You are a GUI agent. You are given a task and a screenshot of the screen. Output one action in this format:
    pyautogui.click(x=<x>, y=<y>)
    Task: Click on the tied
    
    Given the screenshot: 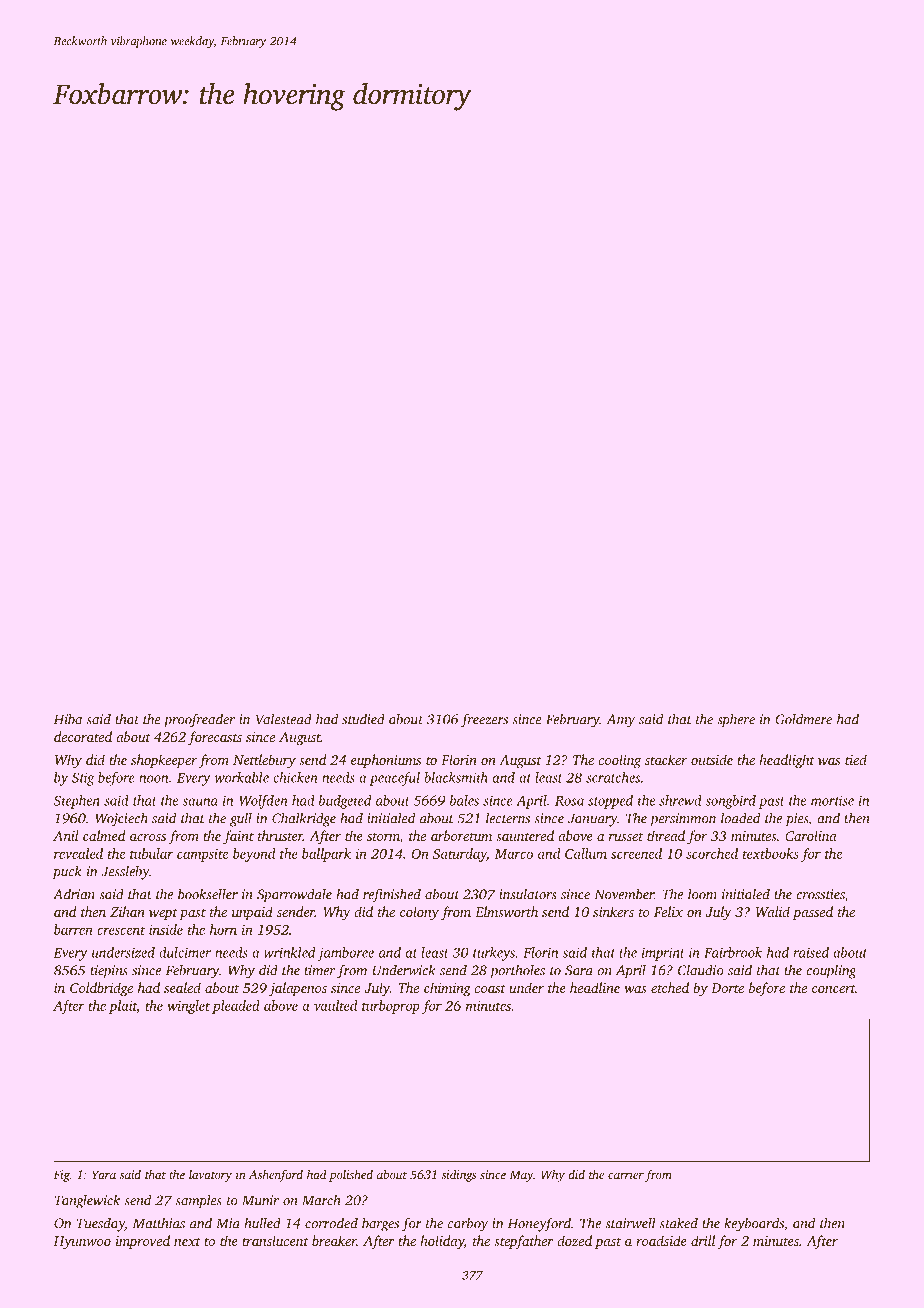 What is the action you would take?
    pyautogui.click(x=856, y=759)
